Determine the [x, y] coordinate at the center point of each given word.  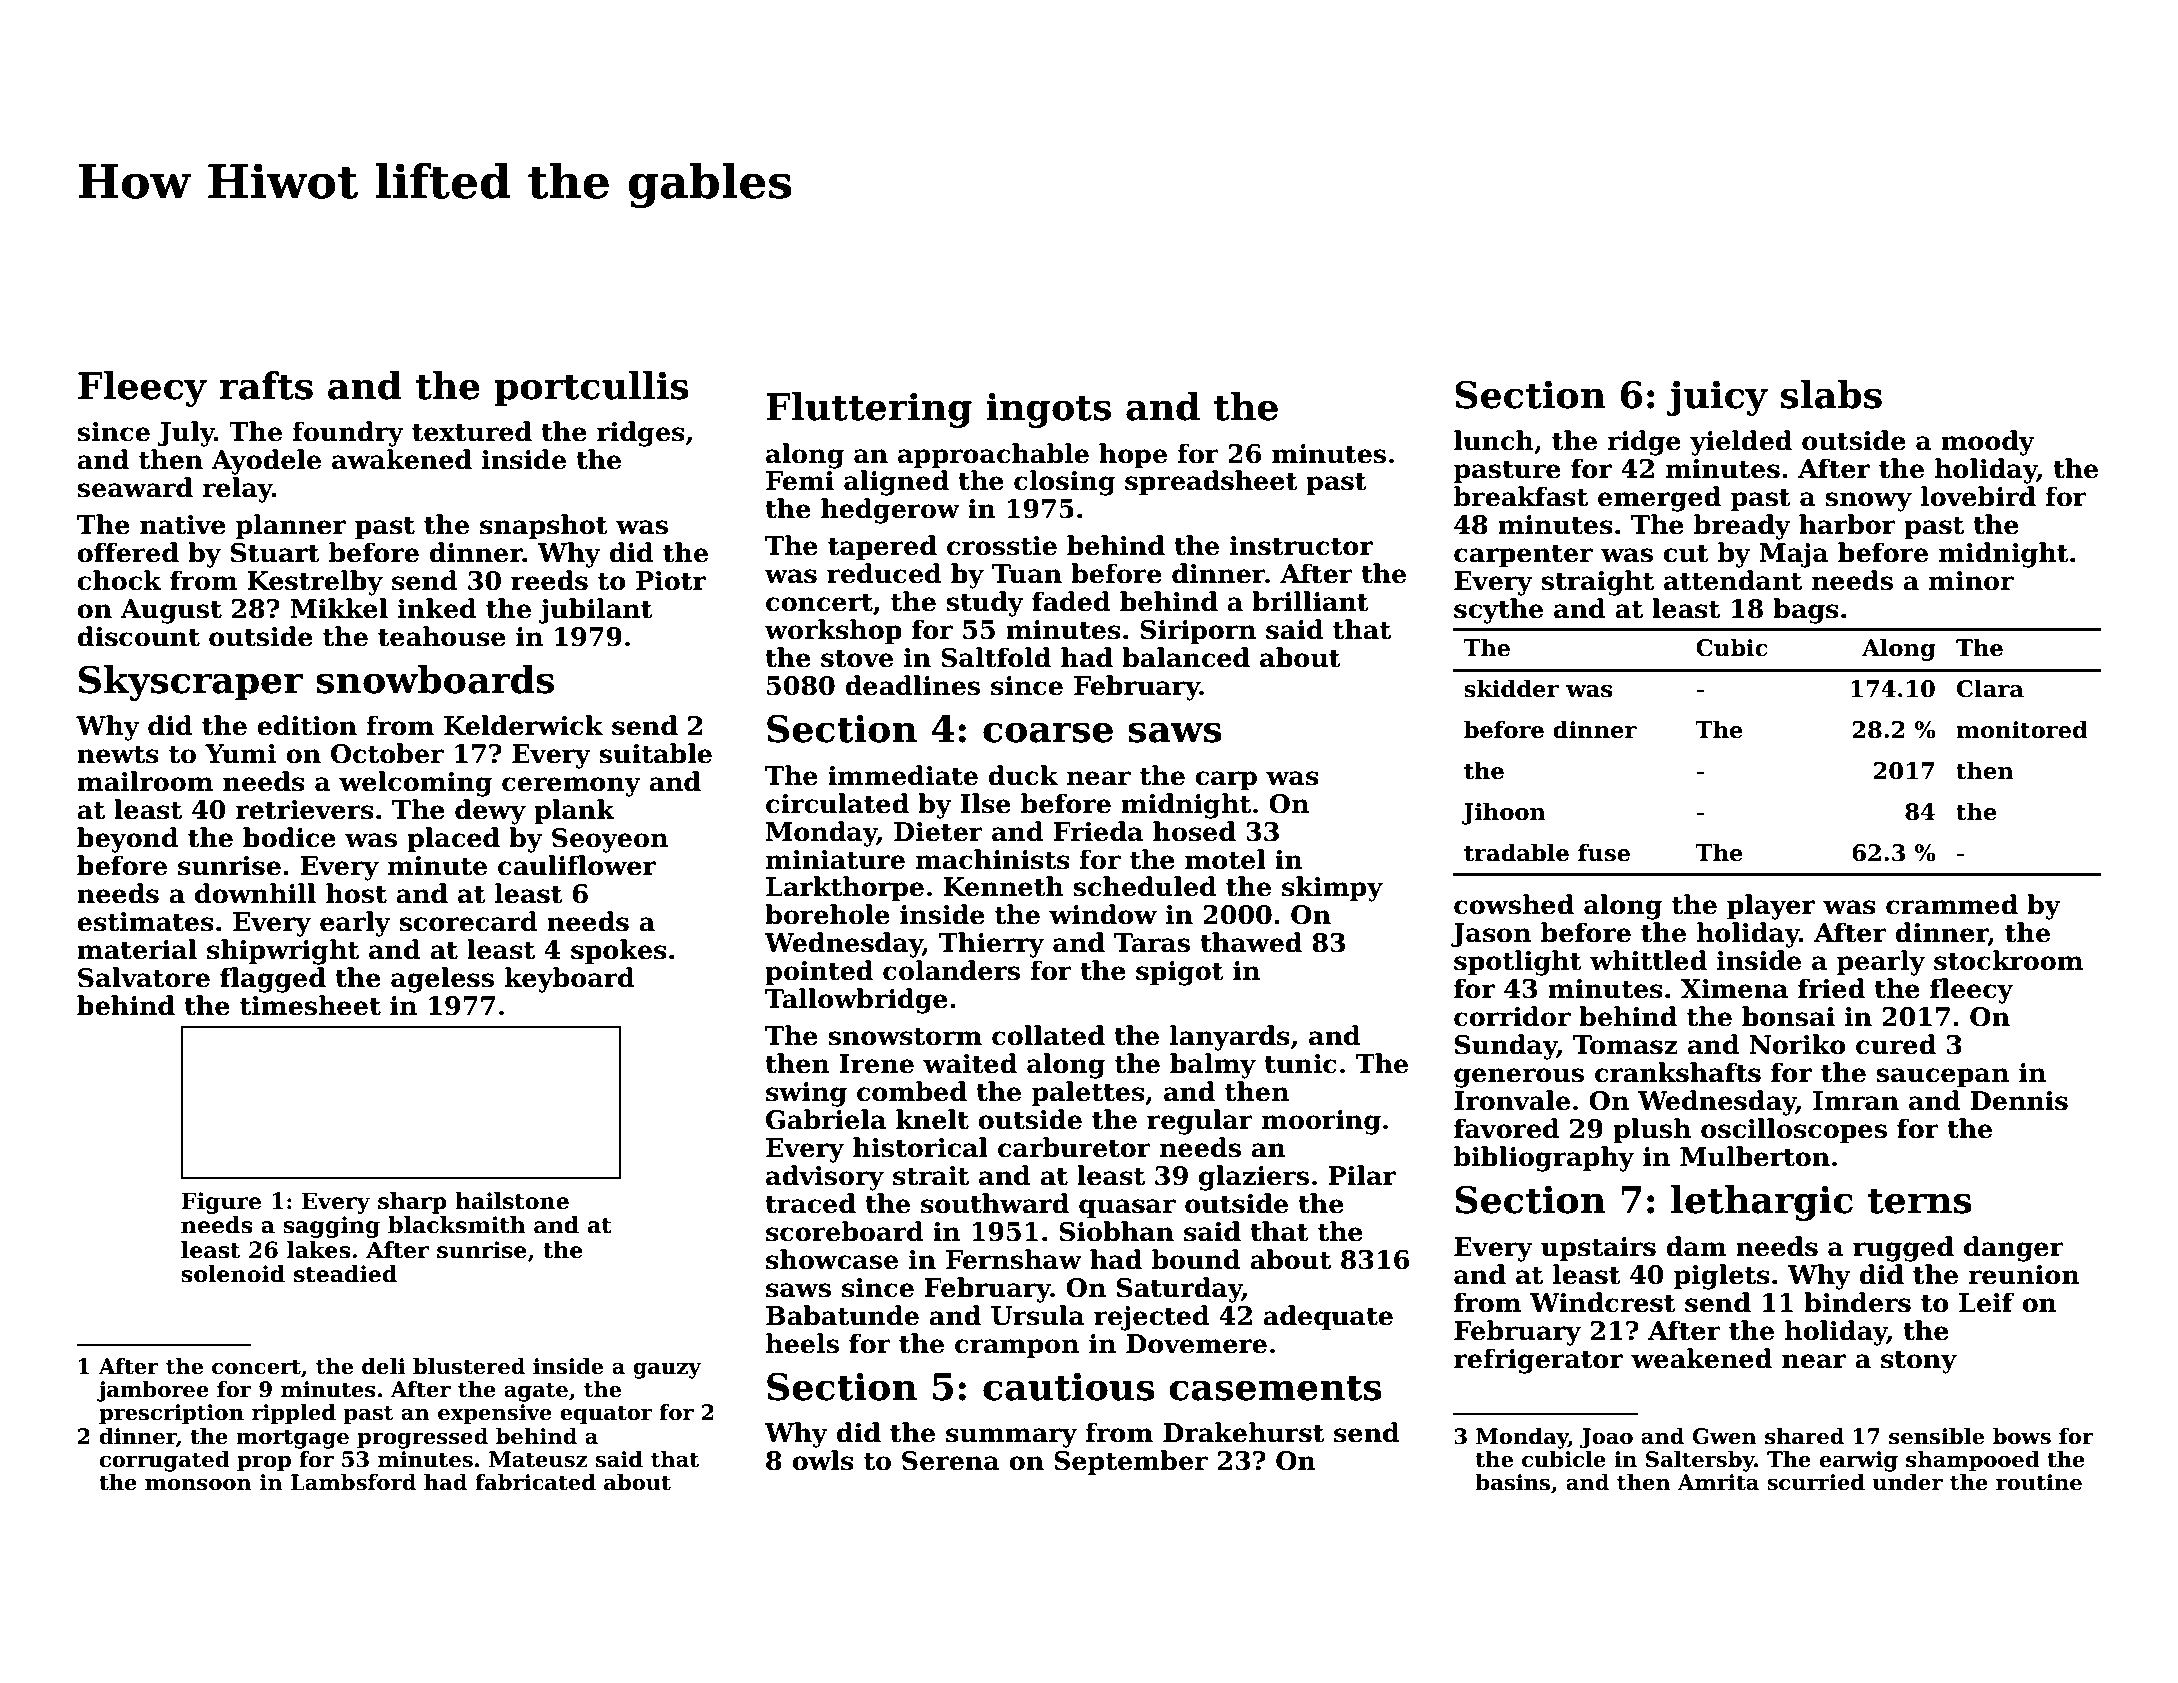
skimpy [1332, 889]
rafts [266, 385]
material [137, 949]
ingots [1048, 410]
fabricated [535, 1482]
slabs [1831, 394]
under [1908, 1482]
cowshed [1514, 904]
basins [1512, 1482]
